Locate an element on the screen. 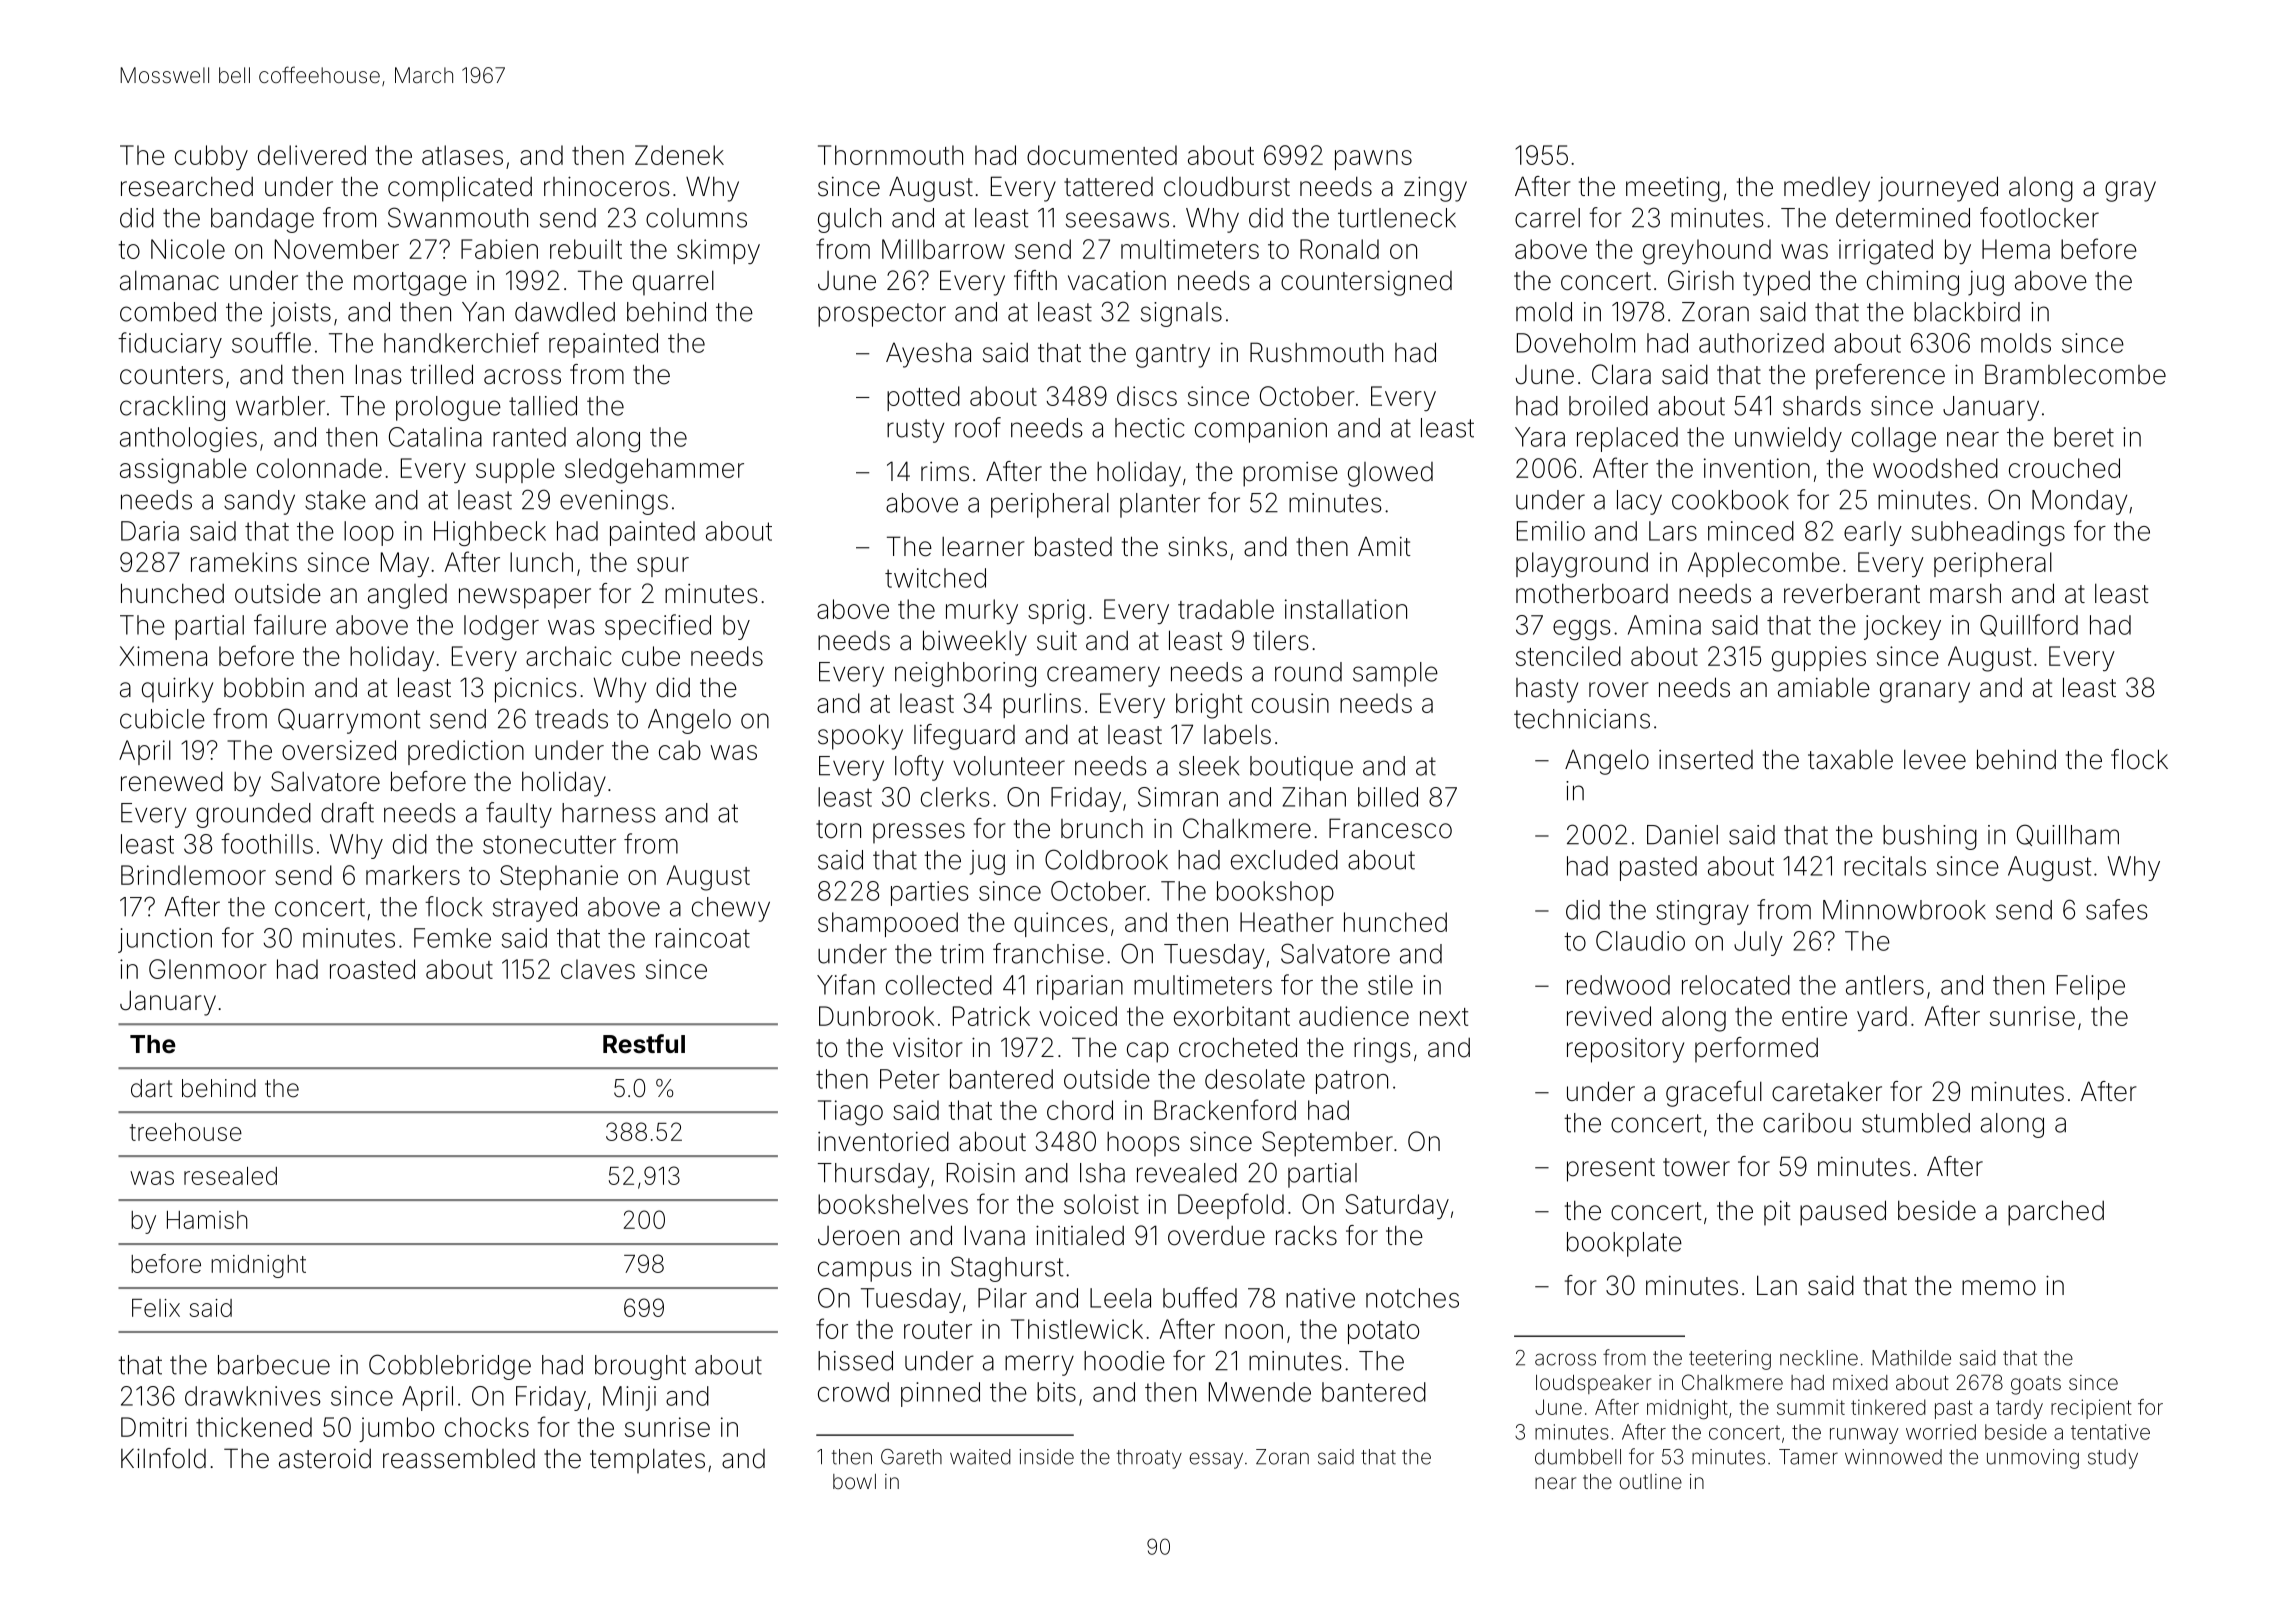 Image resolution: width=2292 pixels, height=1620 pixels. gulch is located at coordinates (849, 220).
